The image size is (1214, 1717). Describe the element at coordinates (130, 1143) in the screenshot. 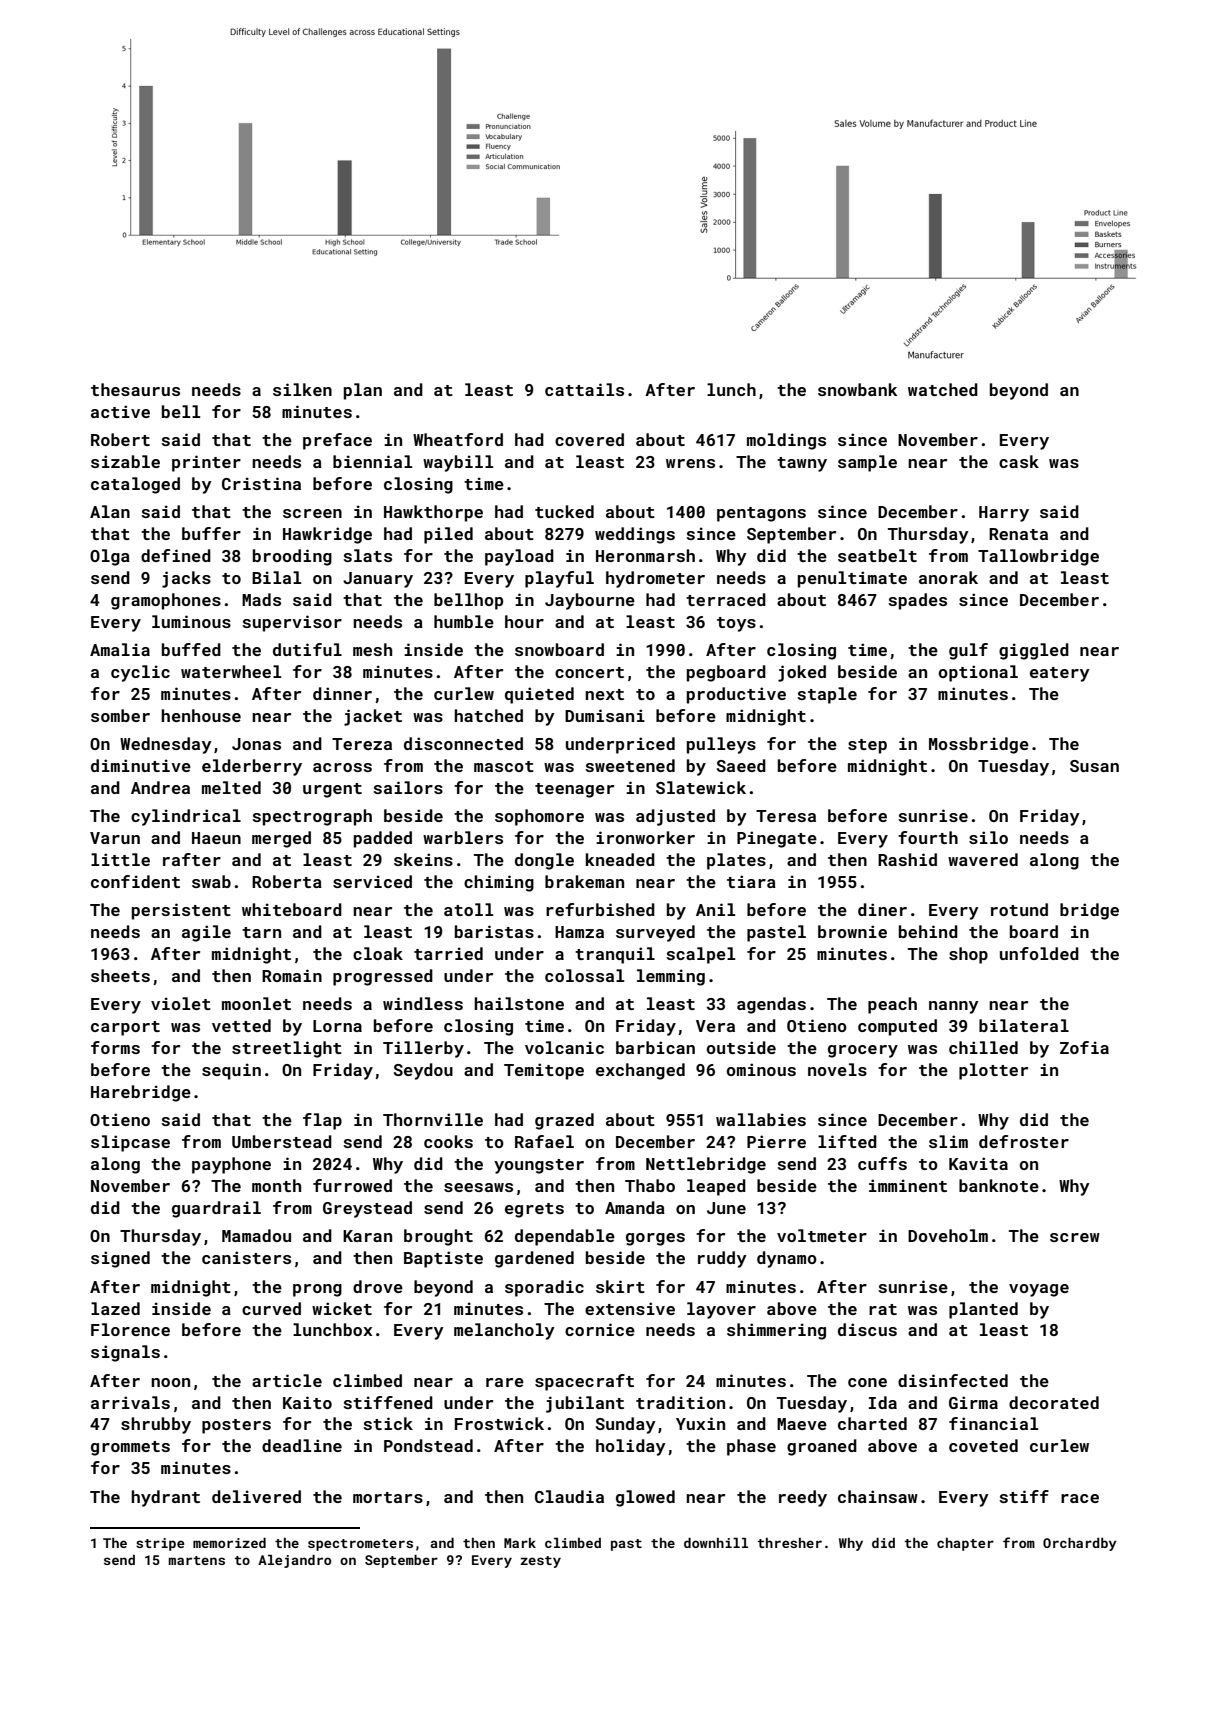

I see `slipcase` at that location.
